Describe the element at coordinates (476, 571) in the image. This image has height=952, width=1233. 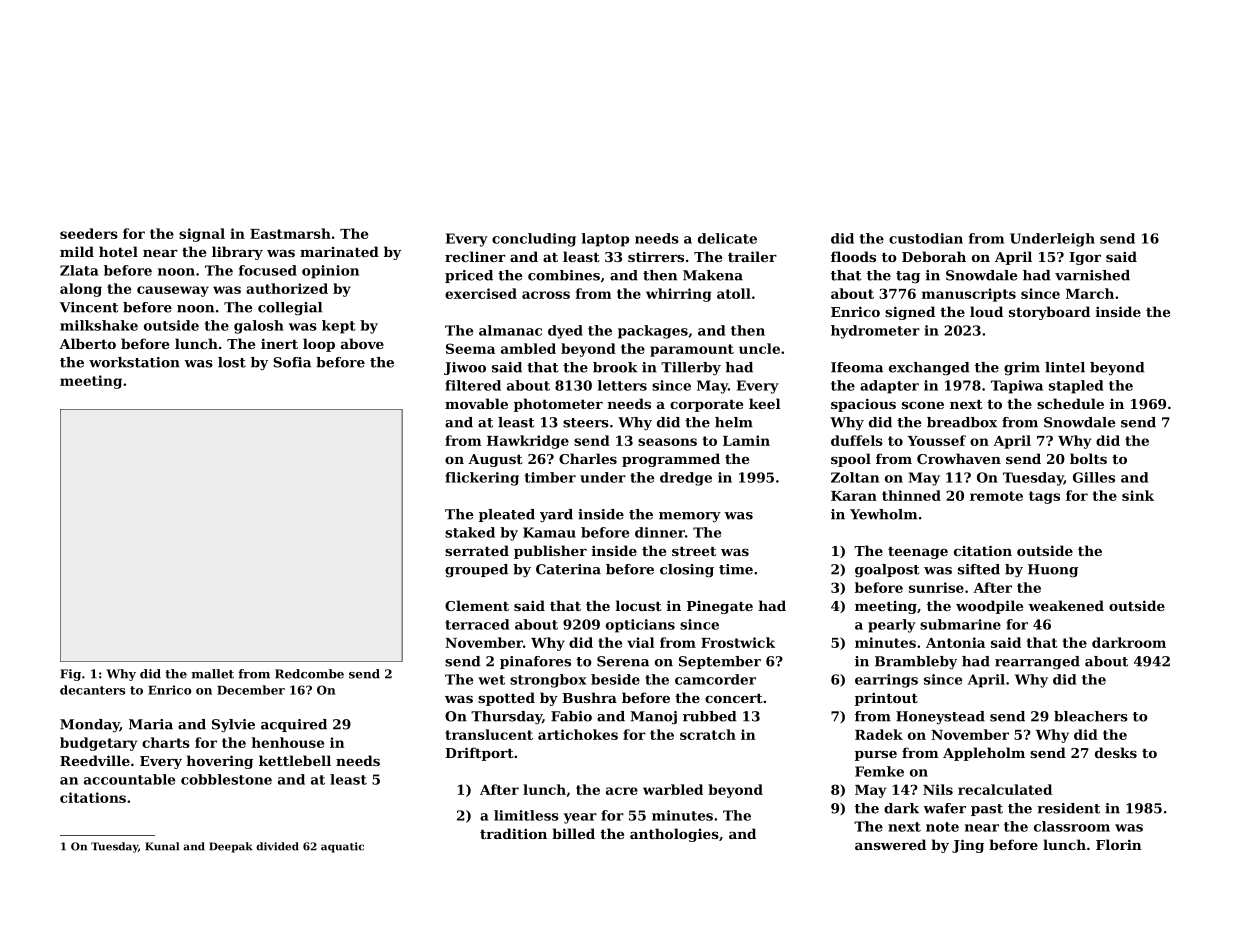
I see `grouped` at that location.
